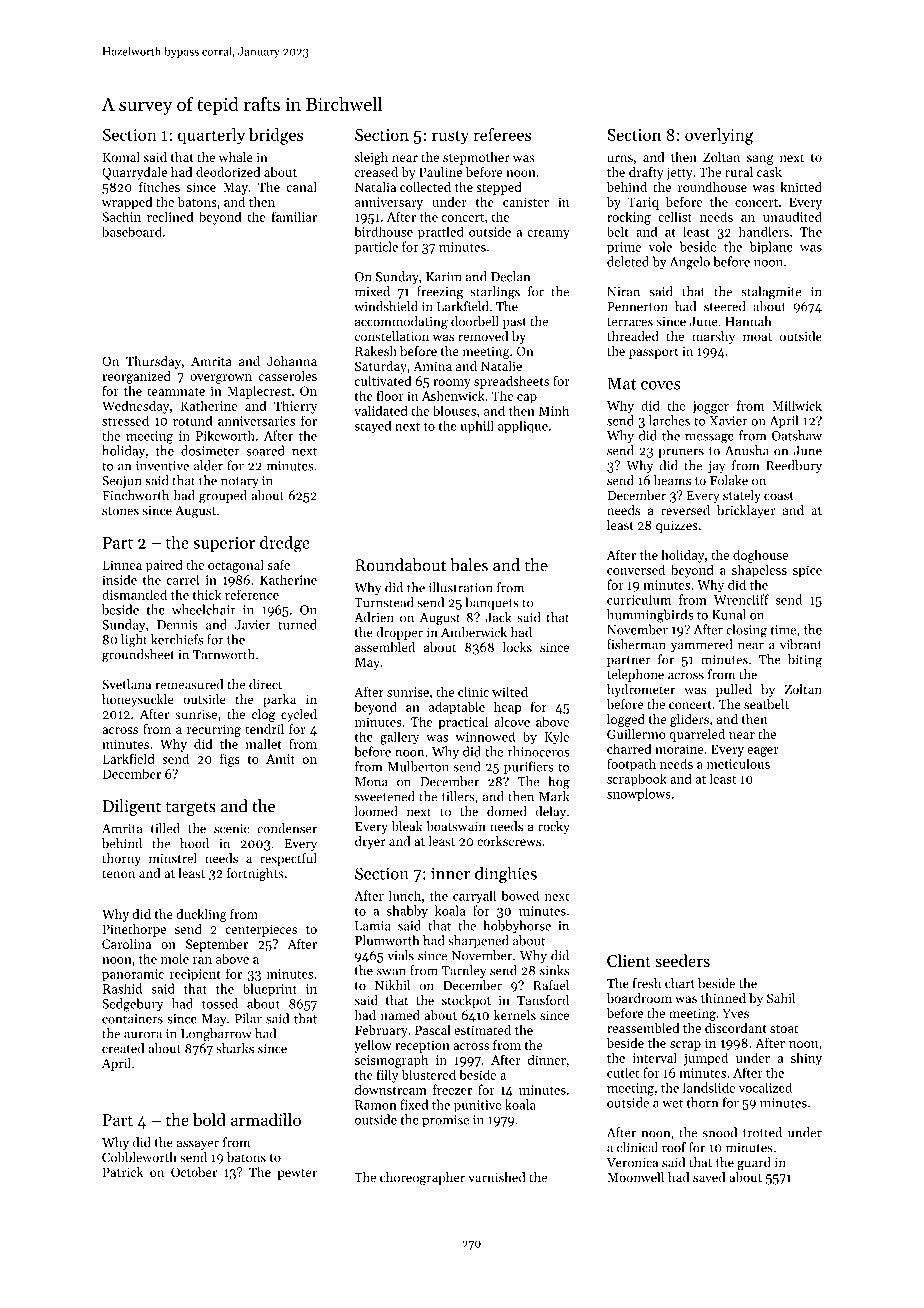  I want to click on jogger, so click(710, 407).
